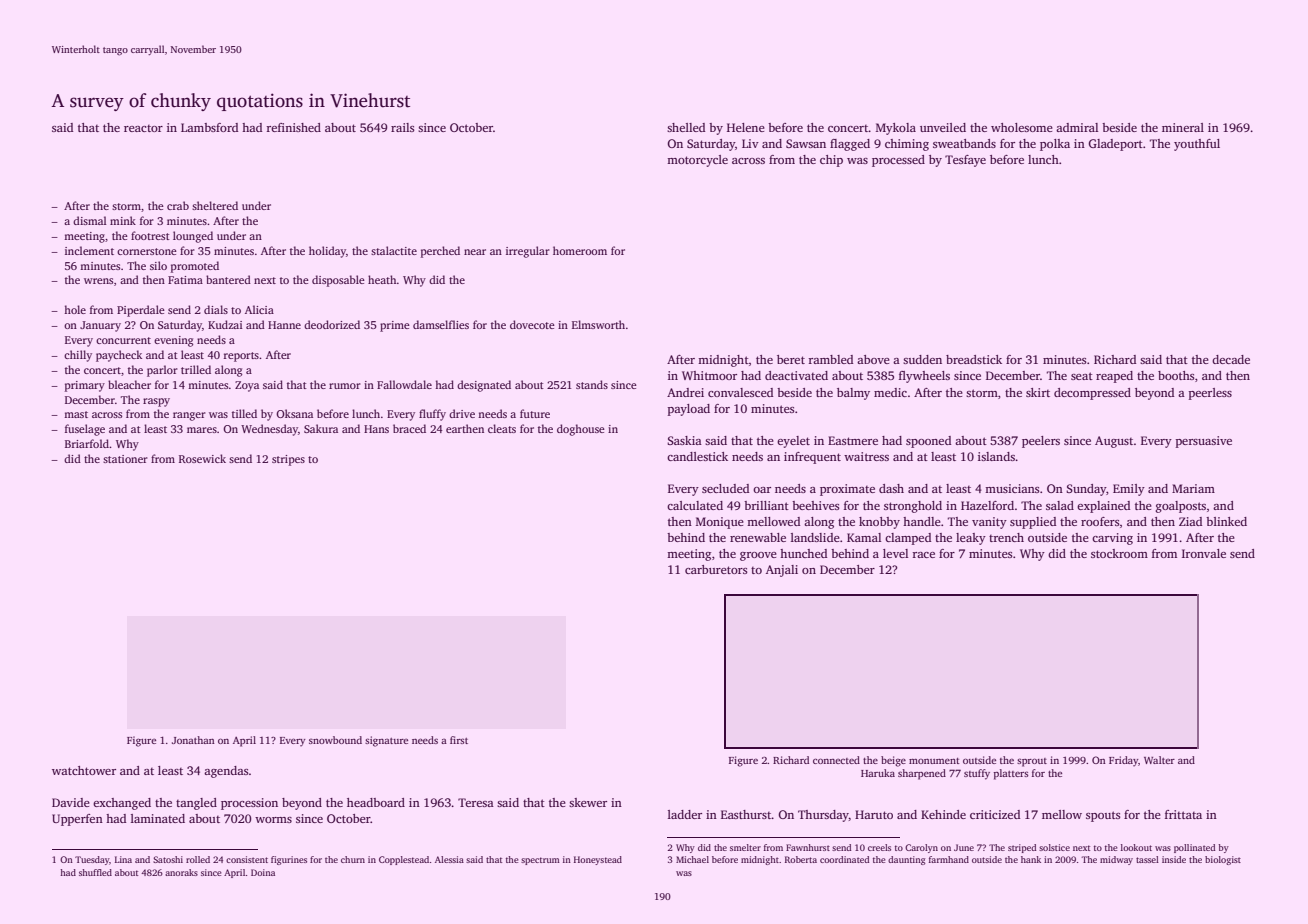 The image size is (1308, 924). What do you see at coordinates (288, 460) in the screenshot?
I see `stripes` at bounding box center [288, 460].
